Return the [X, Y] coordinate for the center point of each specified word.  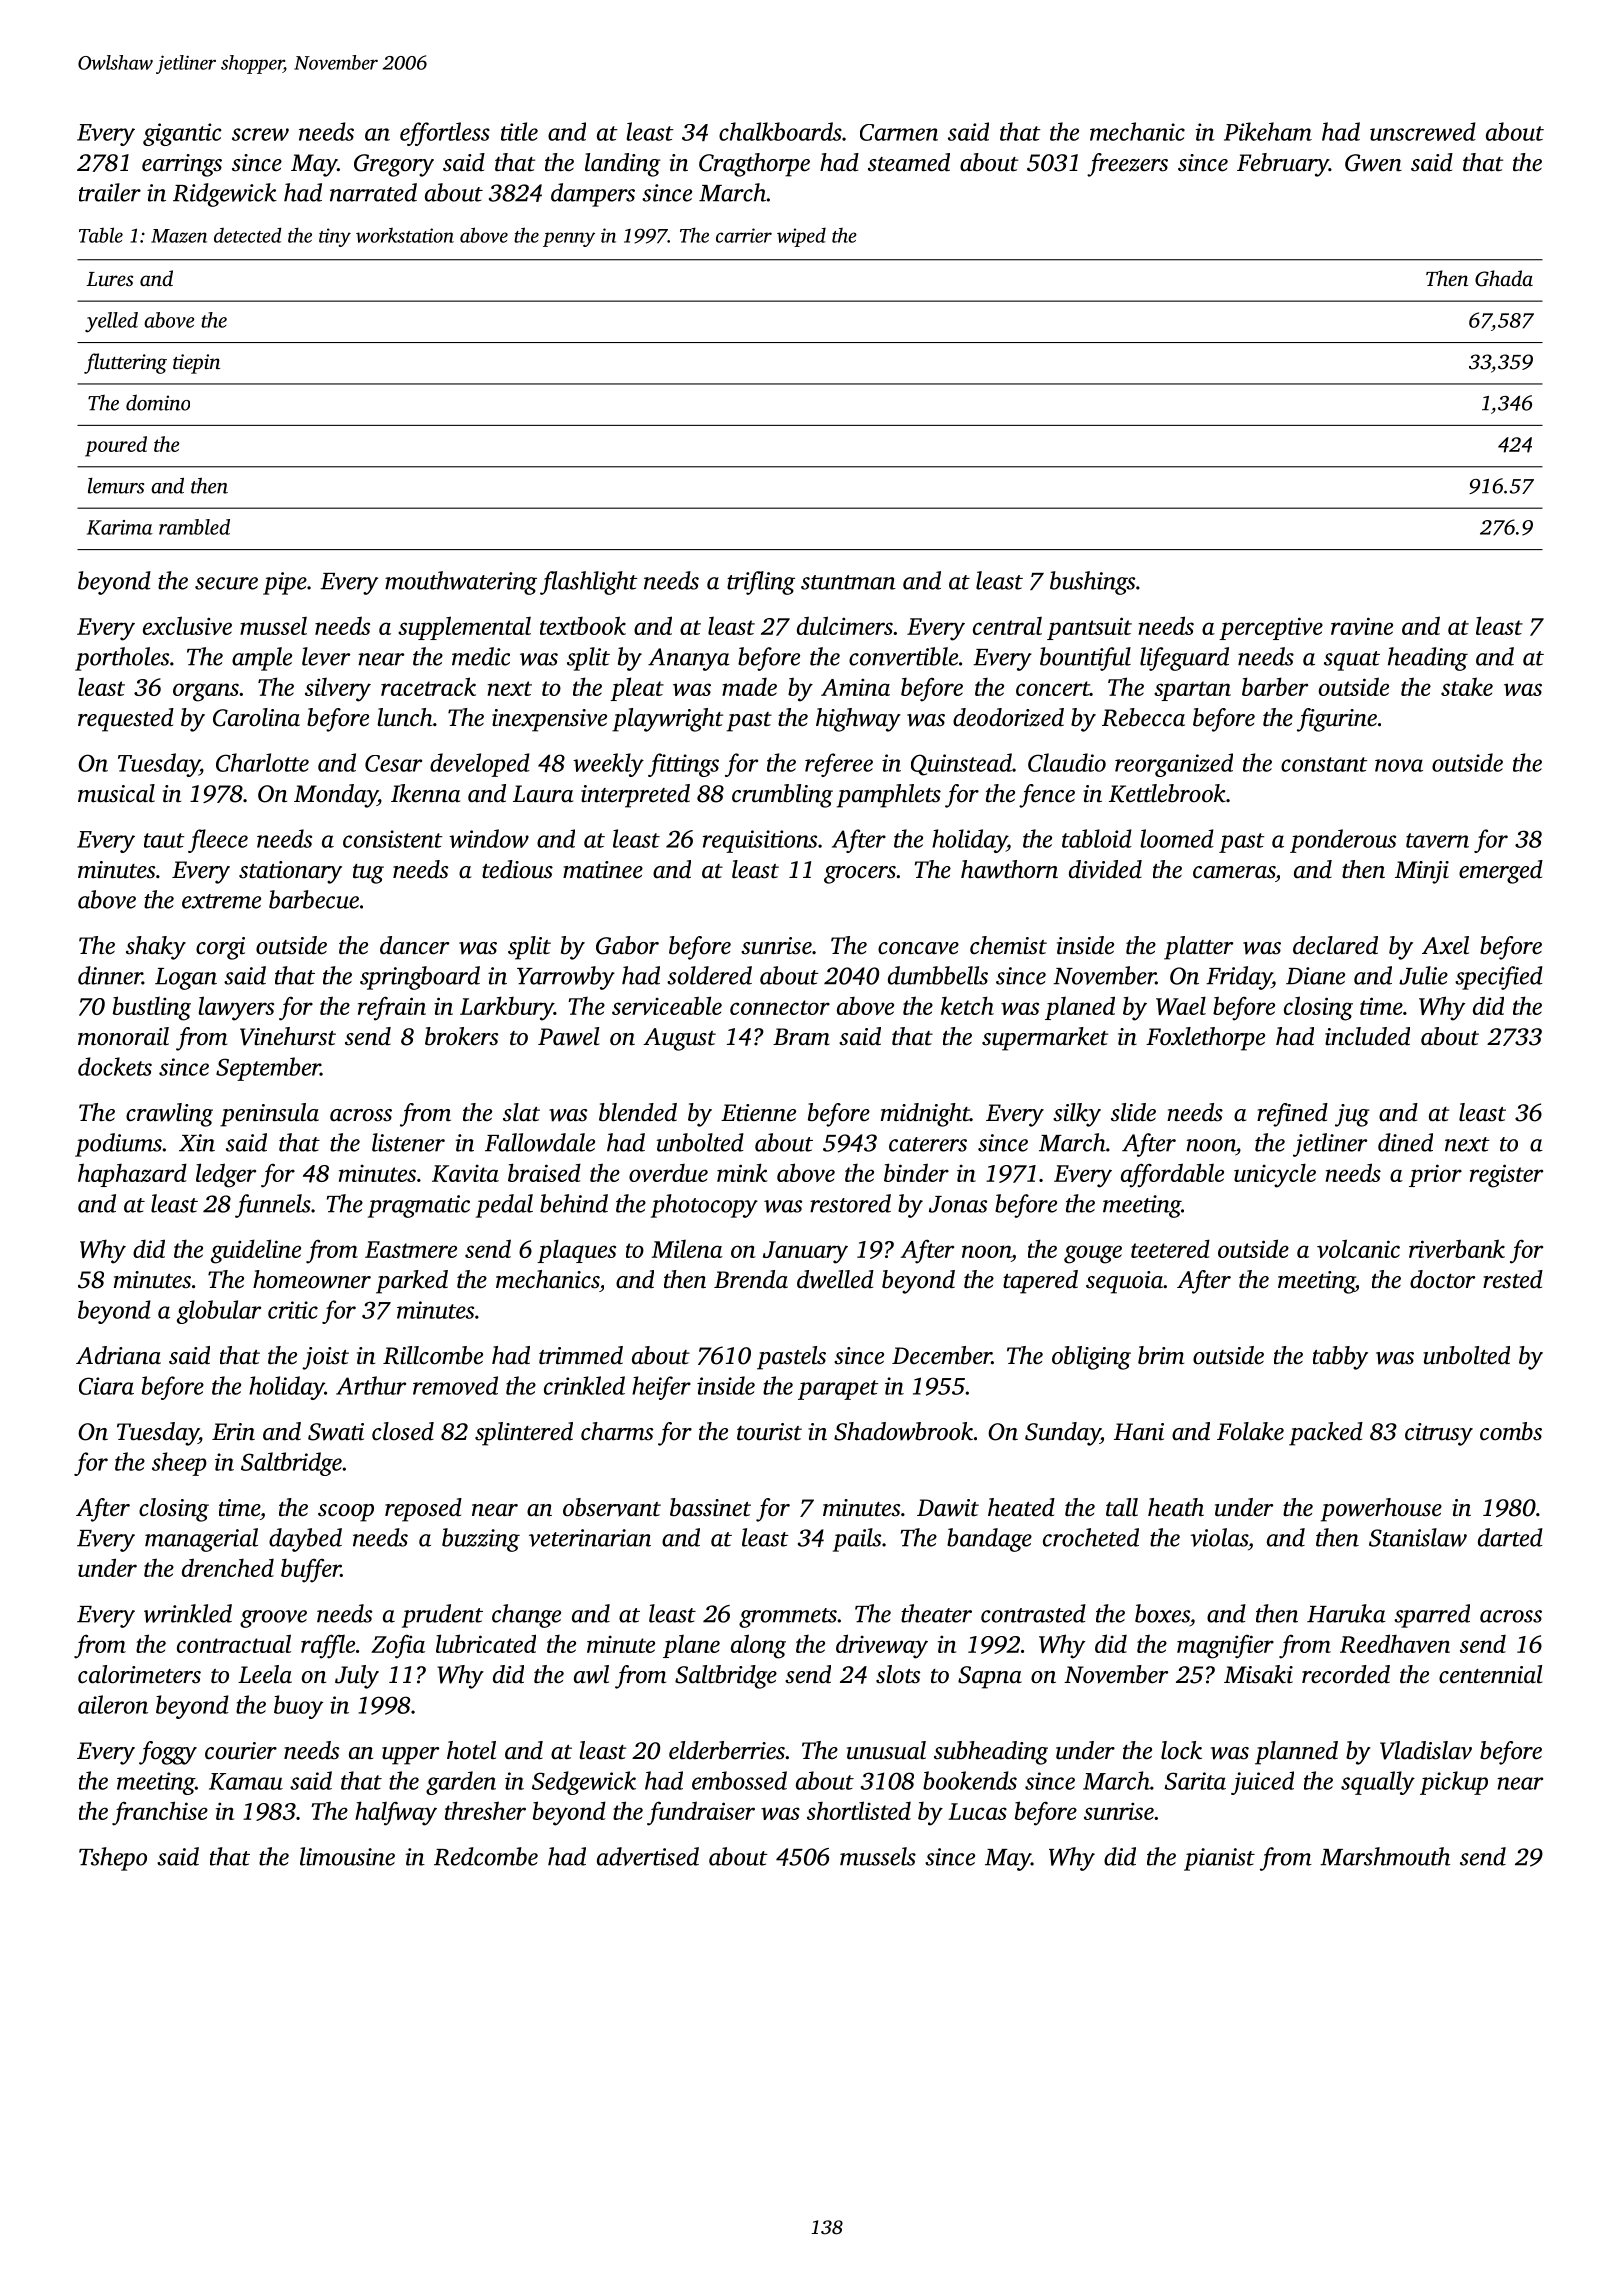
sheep [179, 1464]
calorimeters [139, 1674]
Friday [1239, 978]
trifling [761, 583]
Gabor [627, 945]
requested [126, 720]
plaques [576, 1251]
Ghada [1504, 278]
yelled [111, 322]
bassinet [710, 1507]
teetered [1170, 1248]
